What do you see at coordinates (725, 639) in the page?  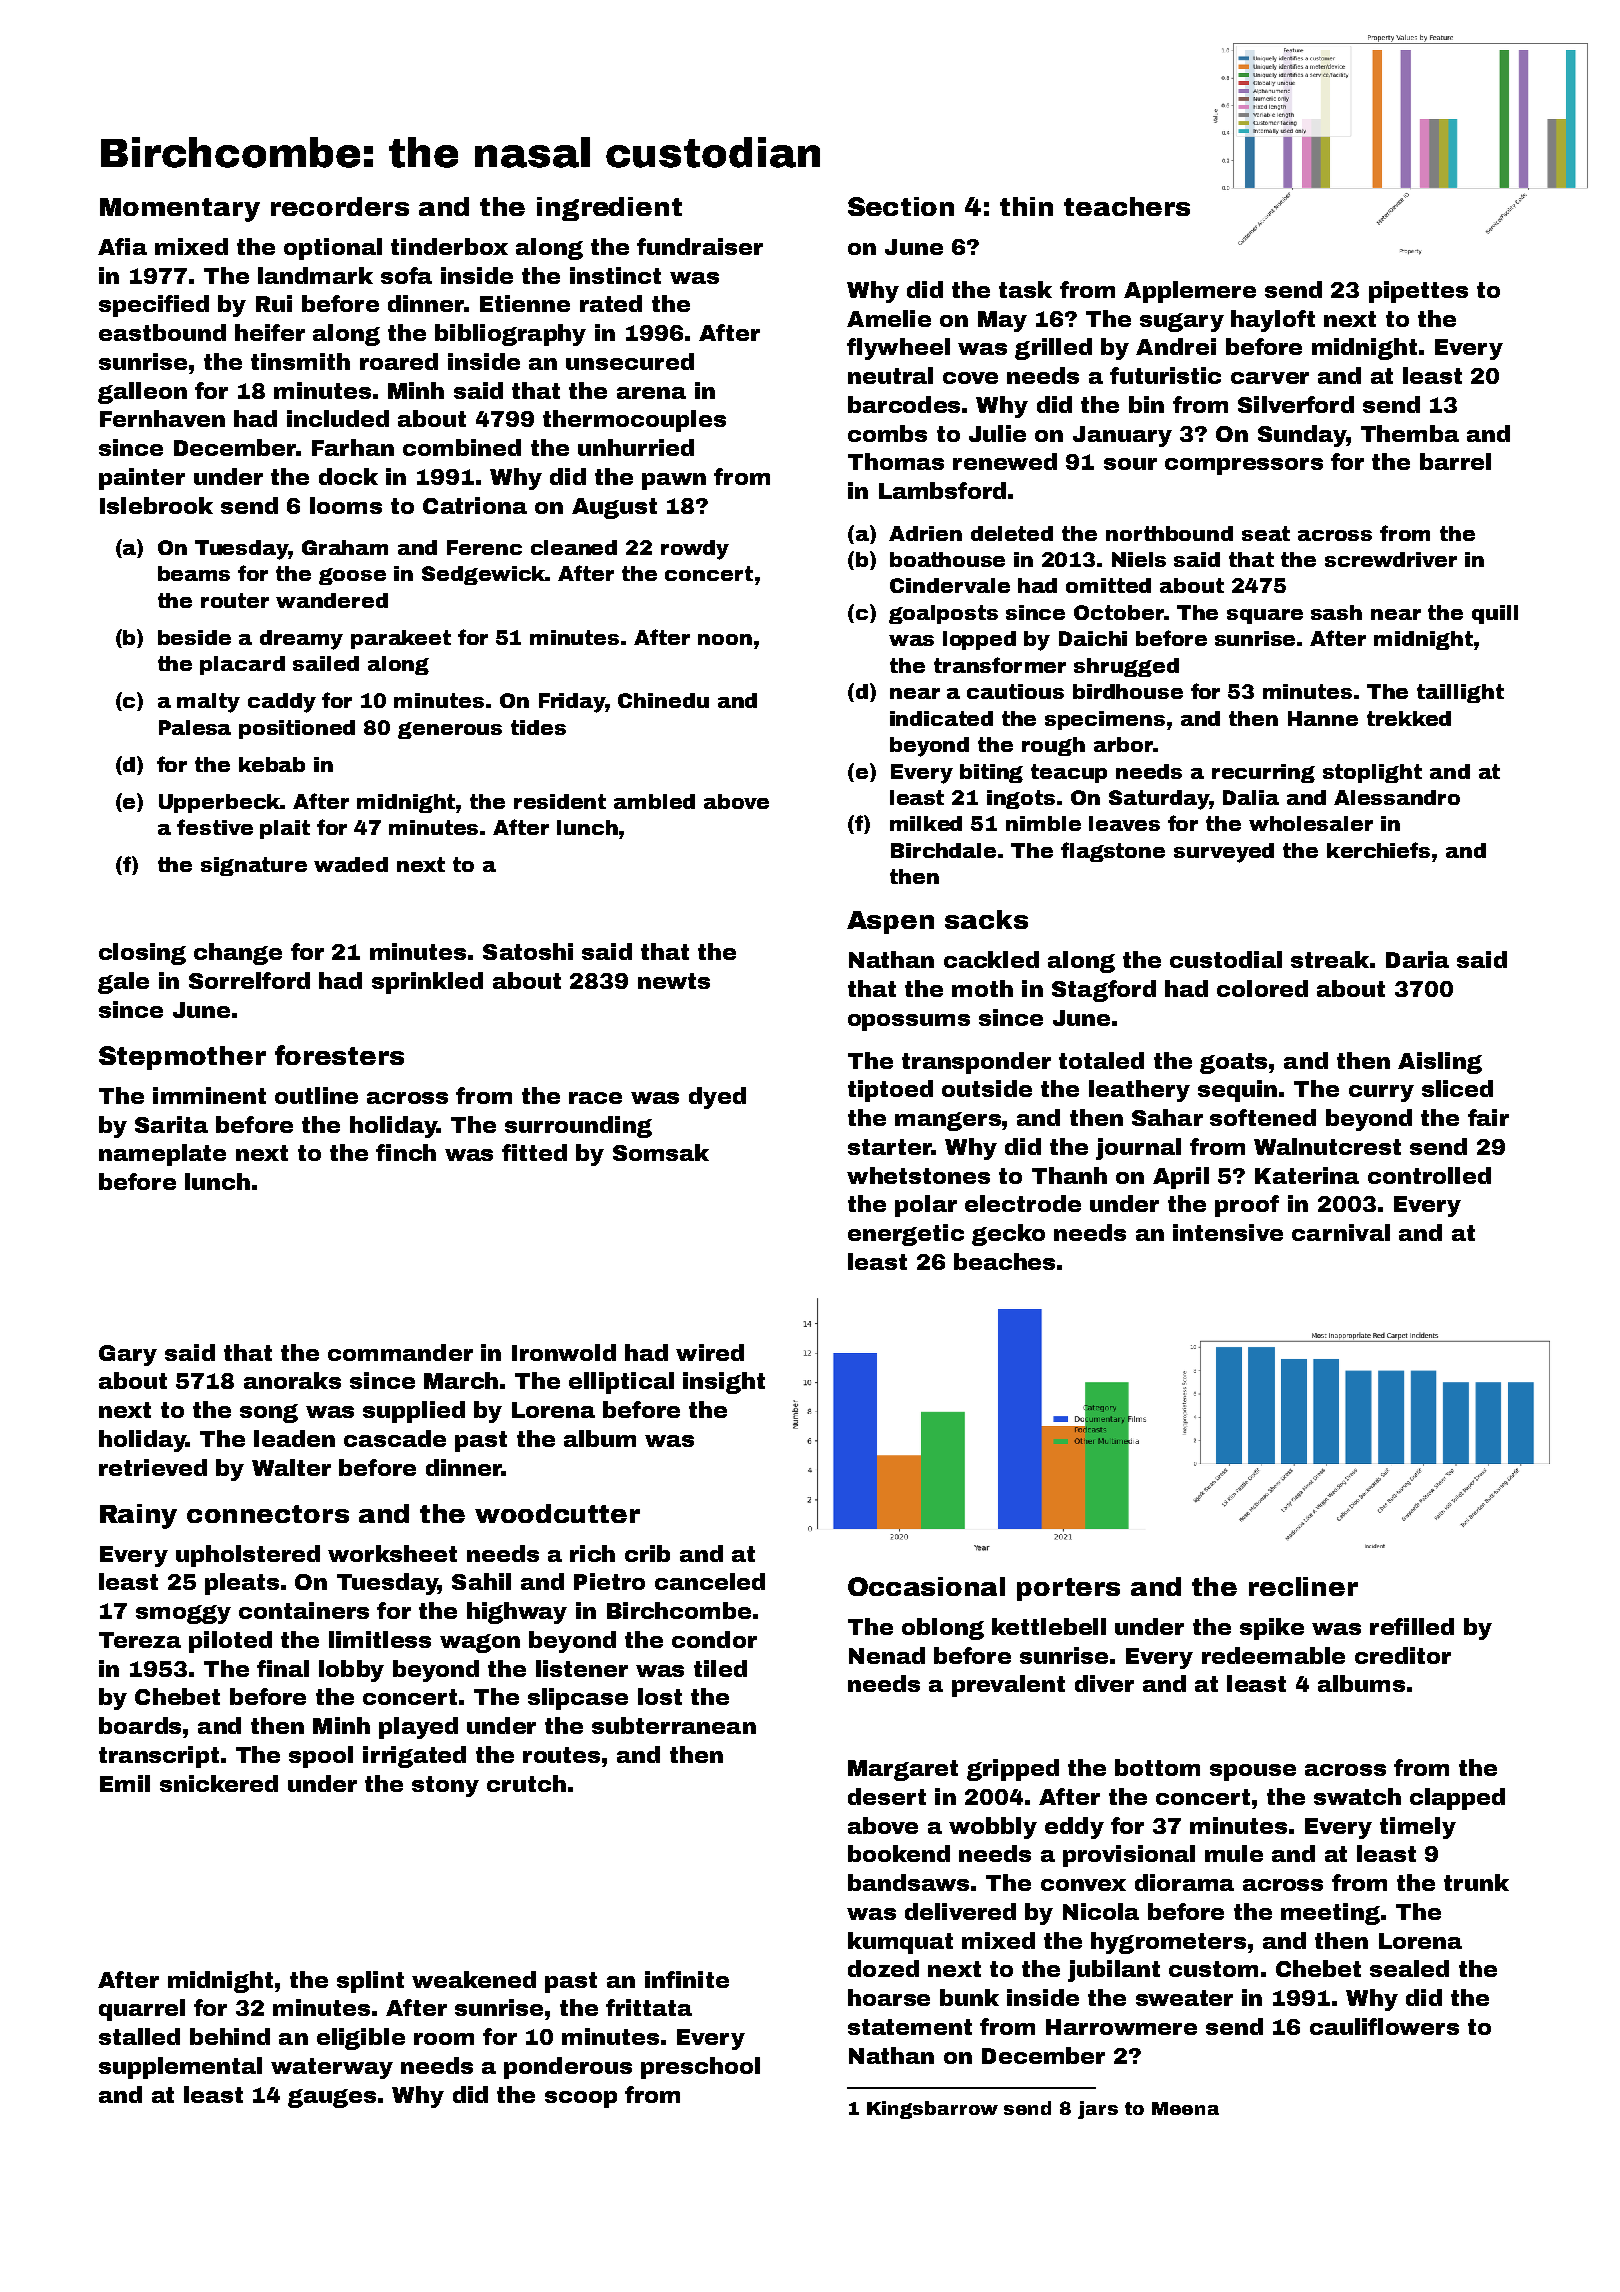 I see `noon` at bounding box center [725, 639].
